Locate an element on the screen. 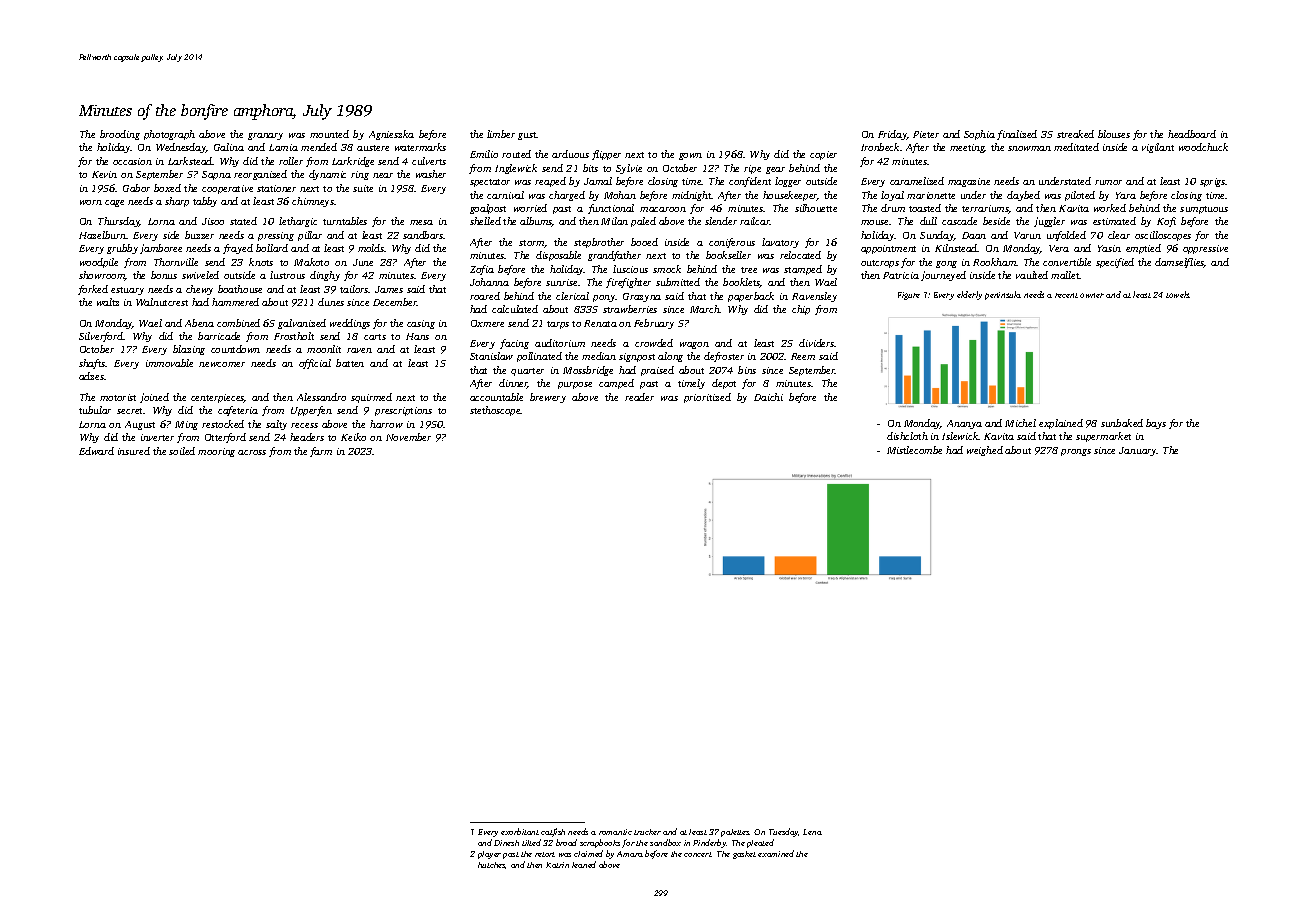 The width and height of the screenshot is (1308, 924). weddings is located at coordinates (350, 324).
